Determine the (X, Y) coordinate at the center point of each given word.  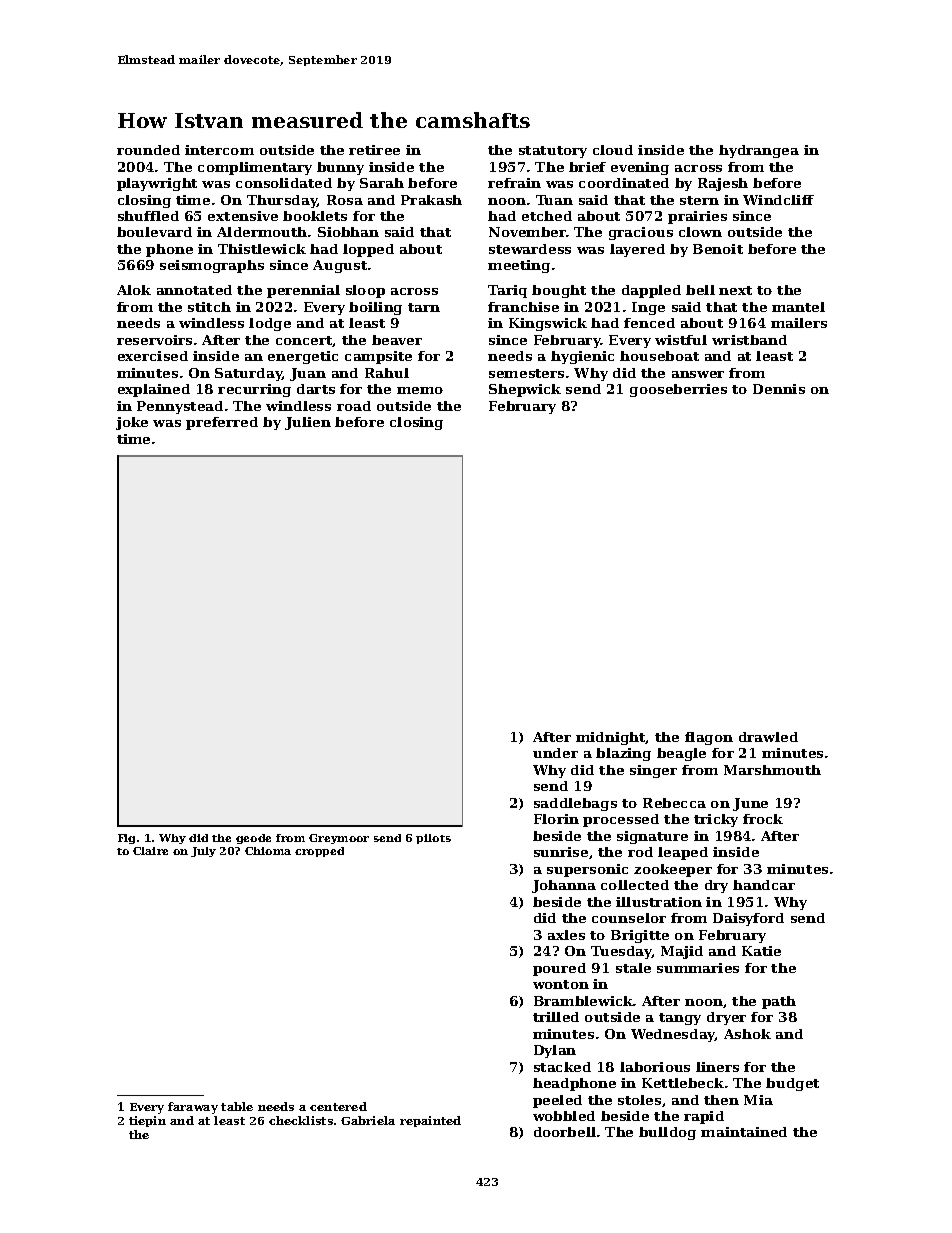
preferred (222, 423)
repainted (430, 1121)
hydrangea (759, 151)
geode (253, 839)
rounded (148, 150)
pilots (433, 839)
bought (559, 291)
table (237, 1106)
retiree (374, 150)
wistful (681, 340)
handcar (764, 885)
